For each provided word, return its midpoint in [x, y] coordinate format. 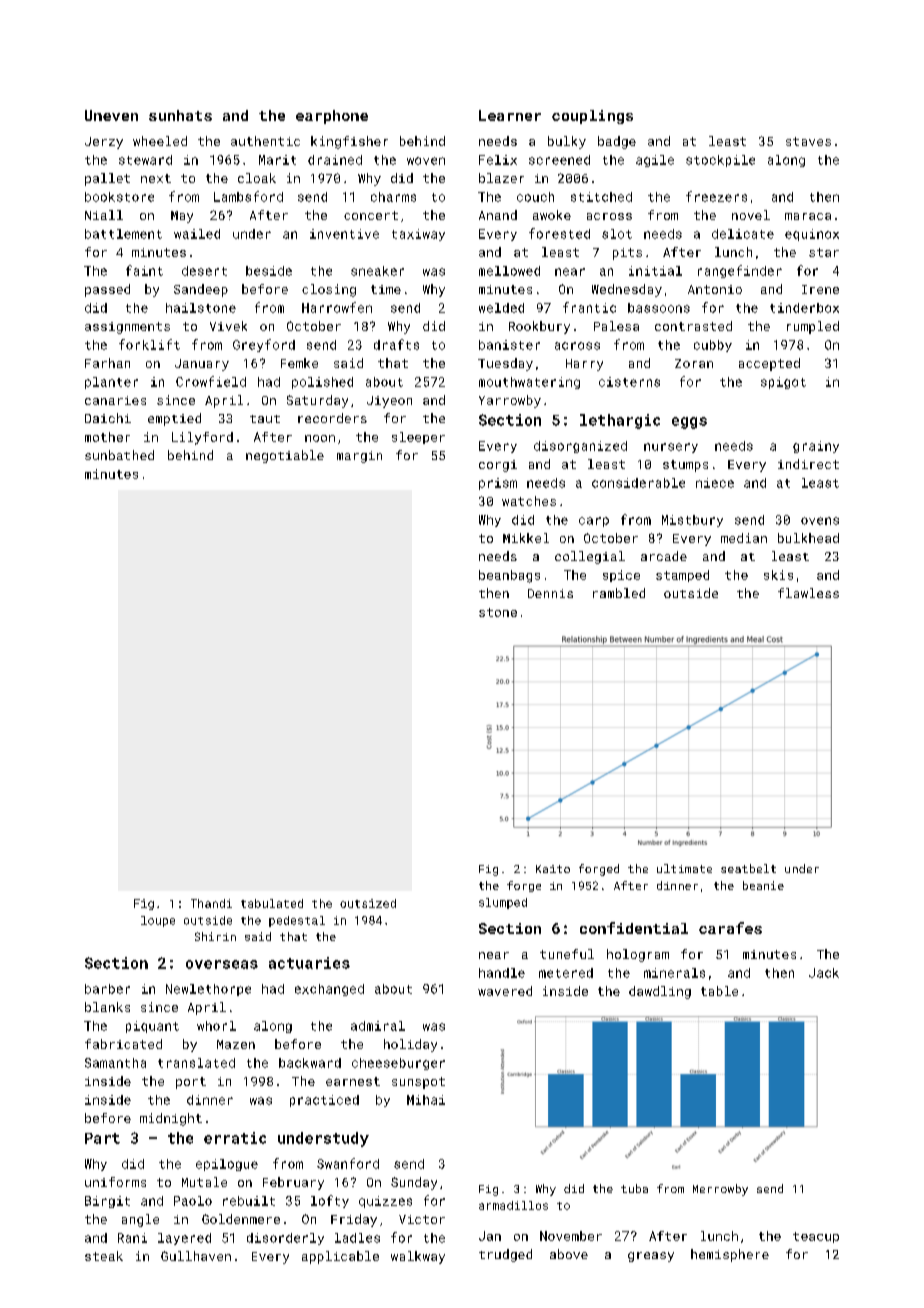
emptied [174, 419]
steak [104, 1256]
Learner [510, 115]
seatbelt [748, 868]
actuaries [309, 963]
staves [808, 141]
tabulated [272, 903]
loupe [158, 921]
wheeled [160, 141]
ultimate [684, 868]
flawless [808, 593]
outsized [368, 903]
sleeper [418, 438]
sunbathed [119, 455]
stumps [685, 466]
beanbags [509, 576]
